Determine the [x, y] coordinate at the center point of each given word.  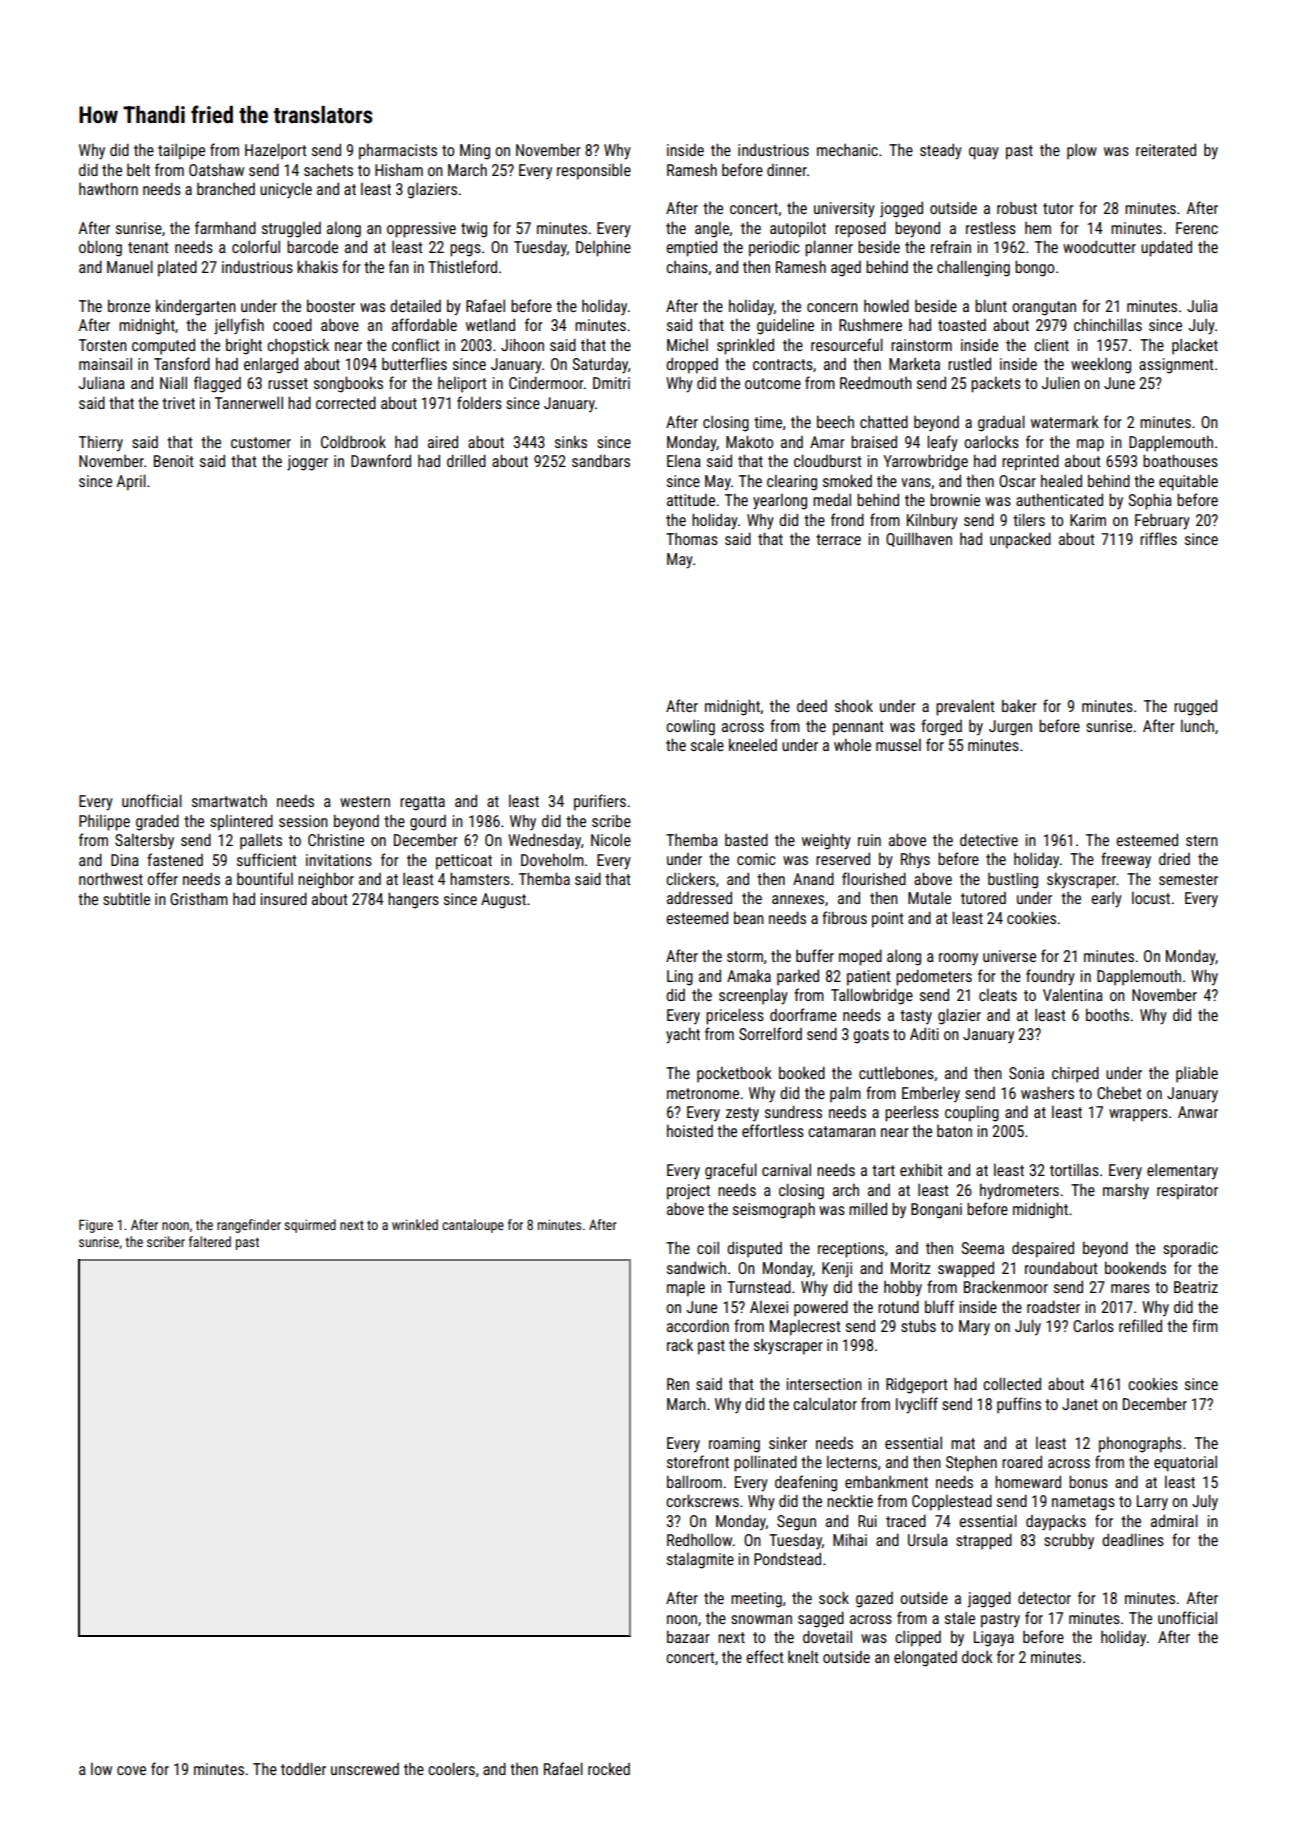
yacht [683, 1035]
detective [989, 839]
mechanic [847, 150]
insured [283, 898]
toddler [303, 1768]
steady [941, 151]
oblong [100, 248]
